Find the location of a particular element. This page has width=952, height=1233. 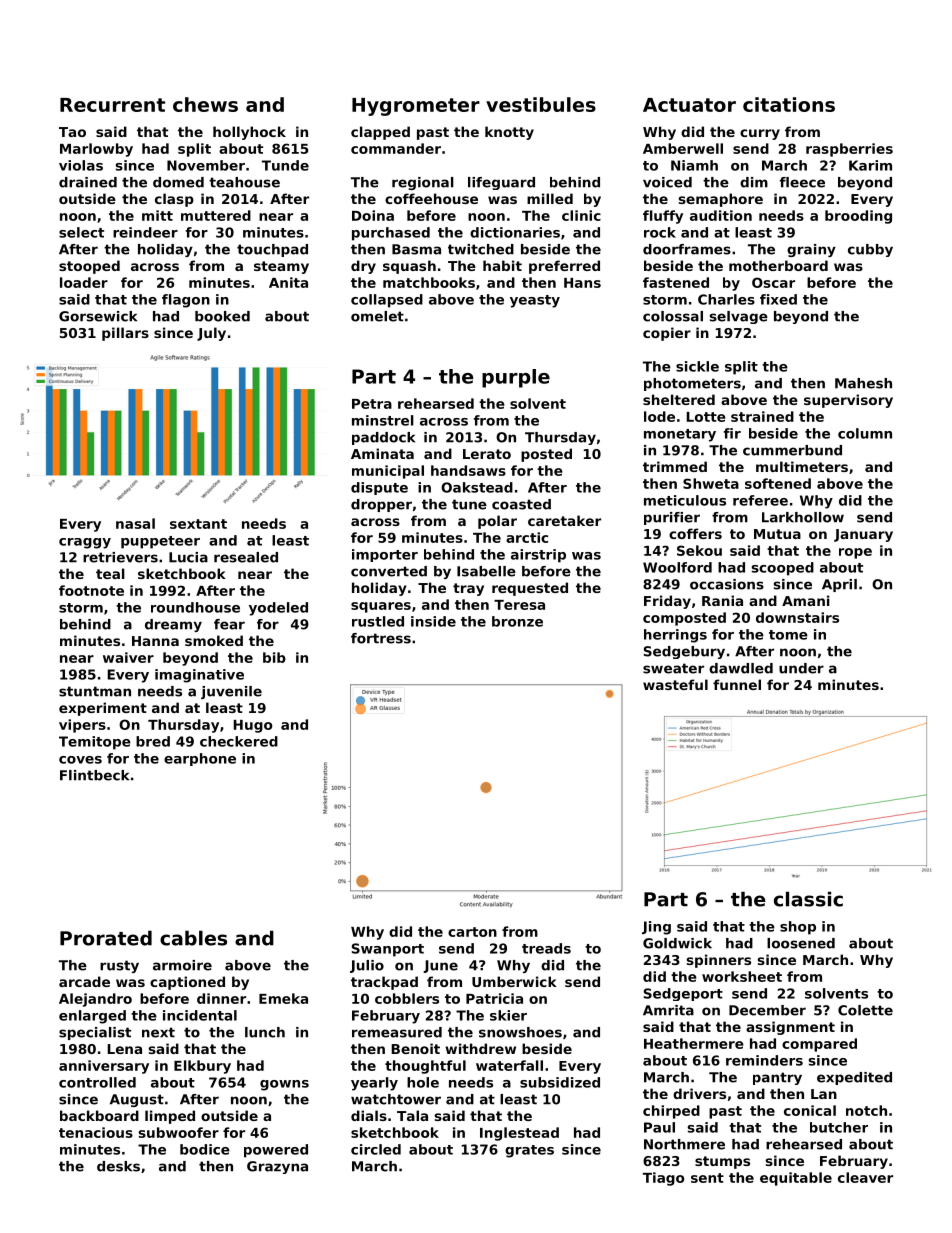

dawdled is located at coordinates (741, 668).
